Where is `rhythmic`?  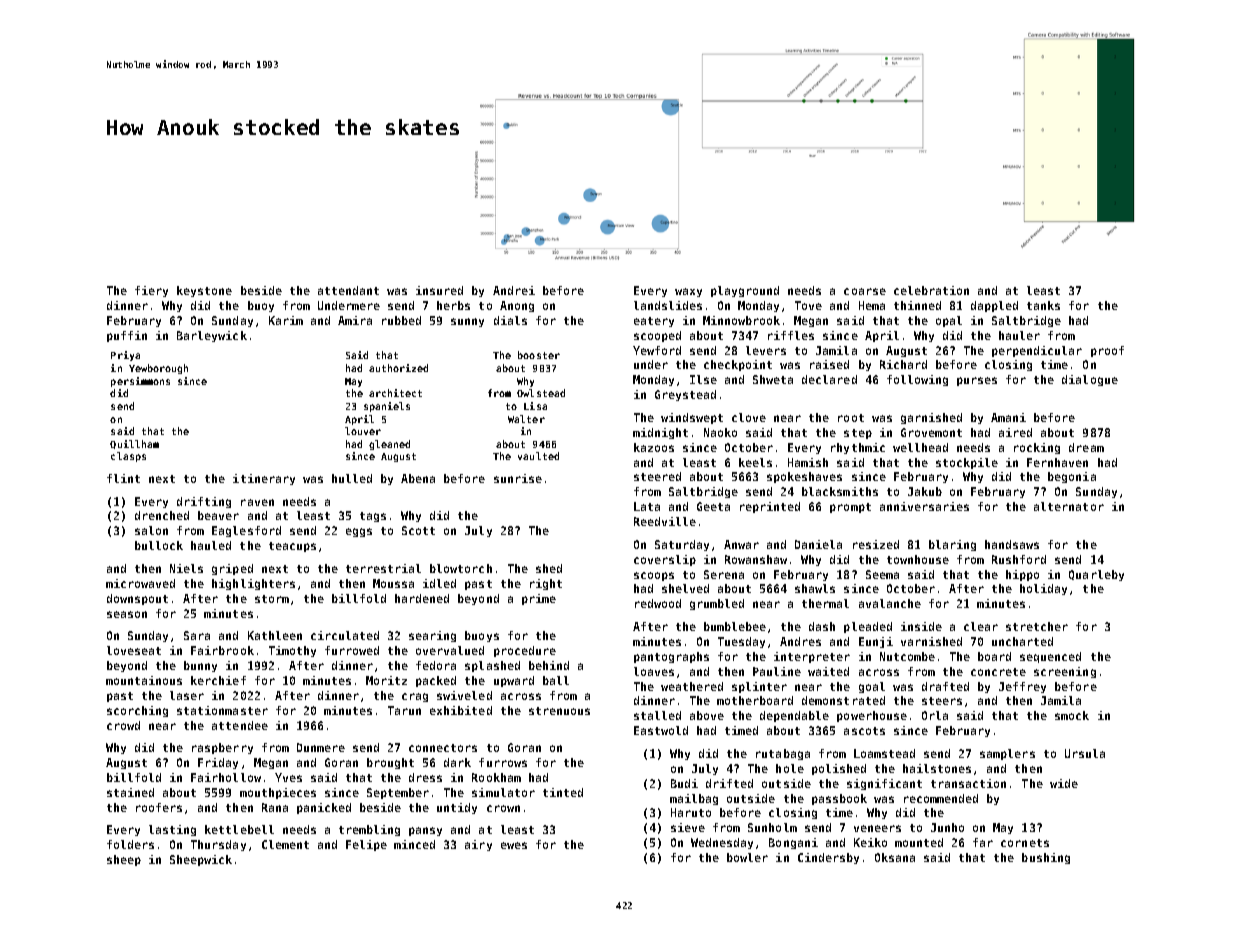 rhythmic is located at coordinates (858, 448).
